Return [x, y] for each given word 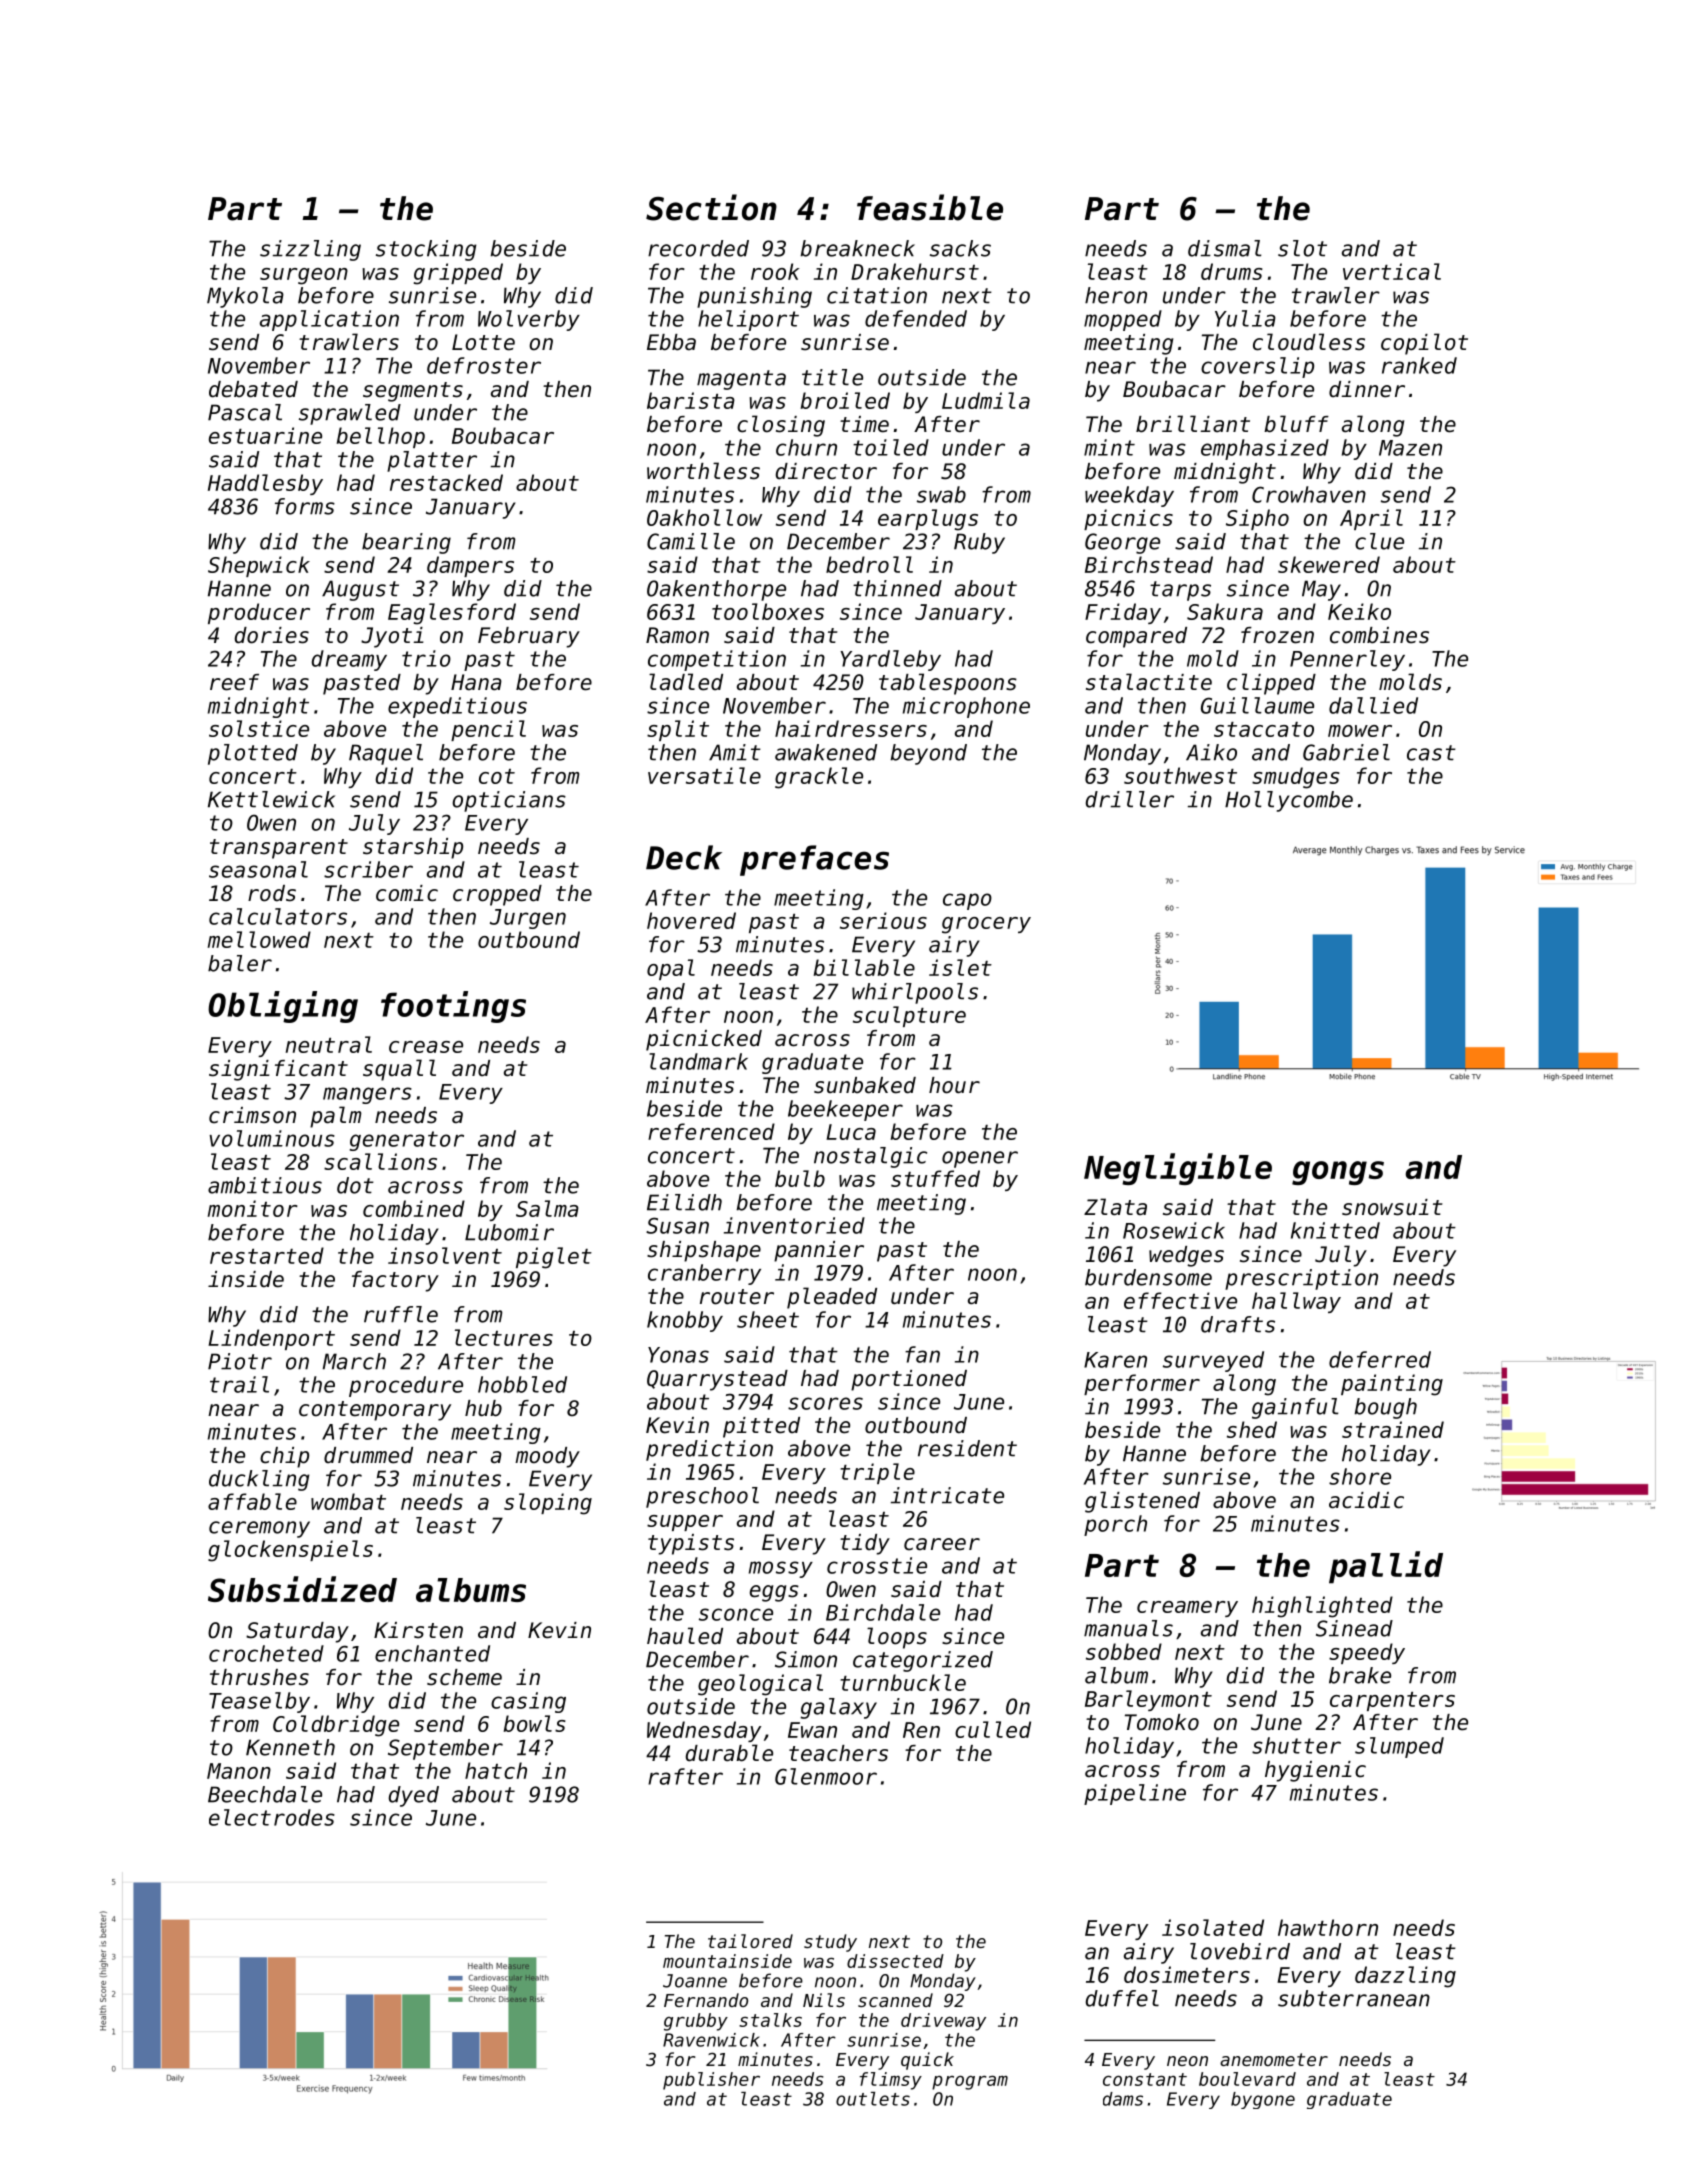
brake [1360, 1675]
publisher [711, 2081]
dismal [1224, 248]
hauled [685, 1636]
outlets [873, 2099]
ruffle [401, 1314]
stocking [426, 250]
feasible [930, 207]
